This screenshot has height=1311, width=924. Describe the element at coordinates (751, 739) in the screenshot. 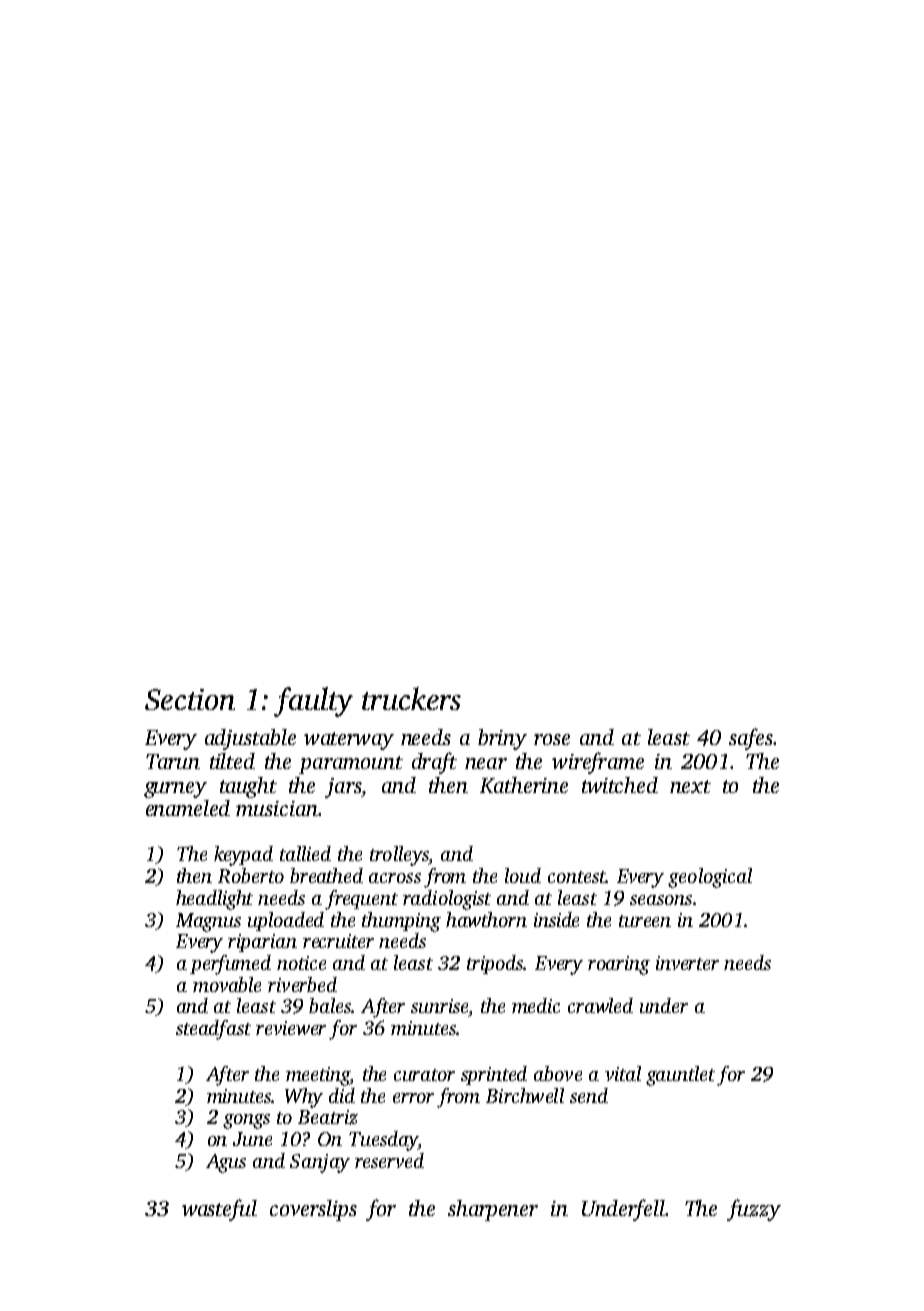

I see `safes` at that location.
